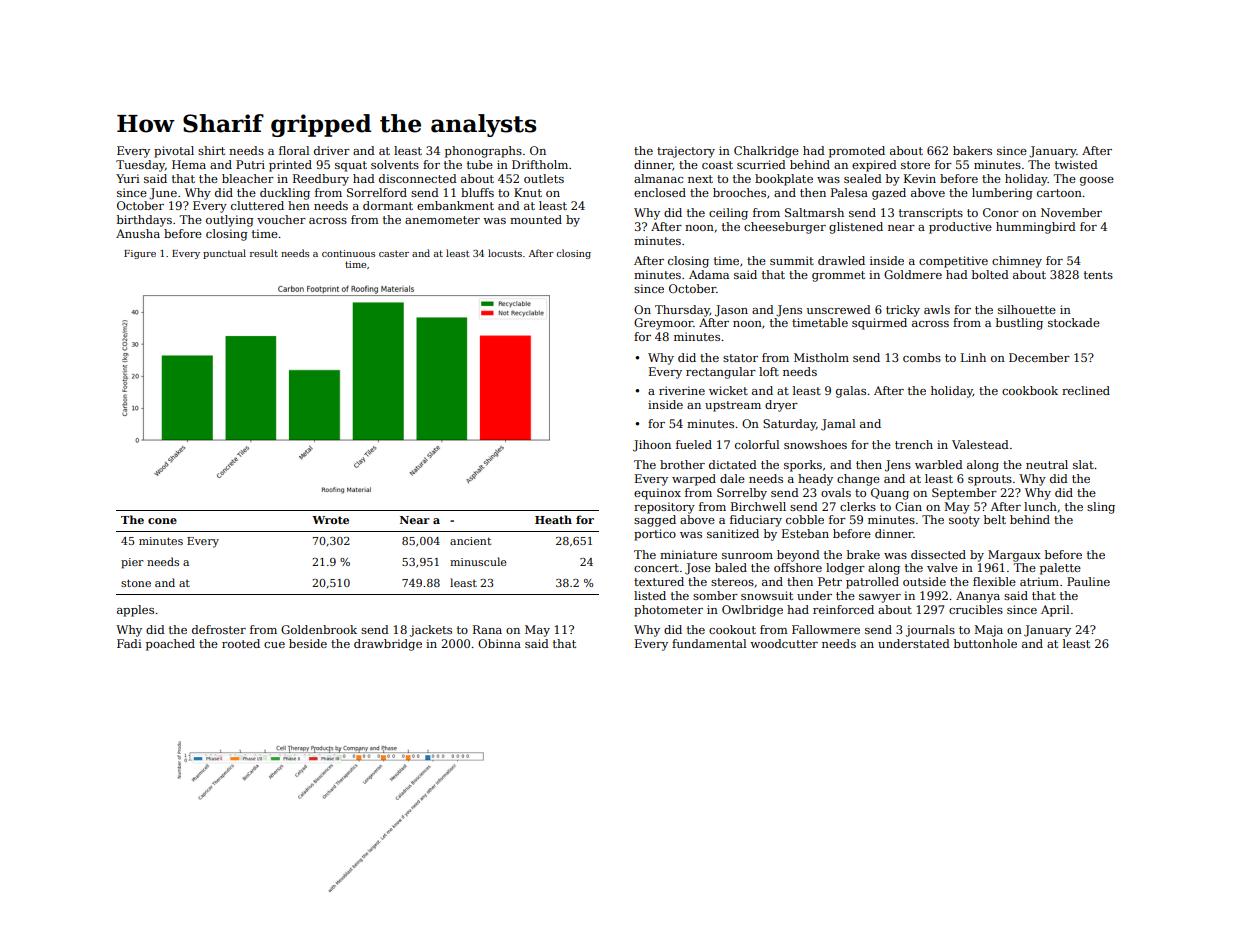 The height and width of the screenshot is (952, 1233). What do you see at coordinates (135, 611) in the screenshot?
I see `apples` at bounding box center [135, 611].
